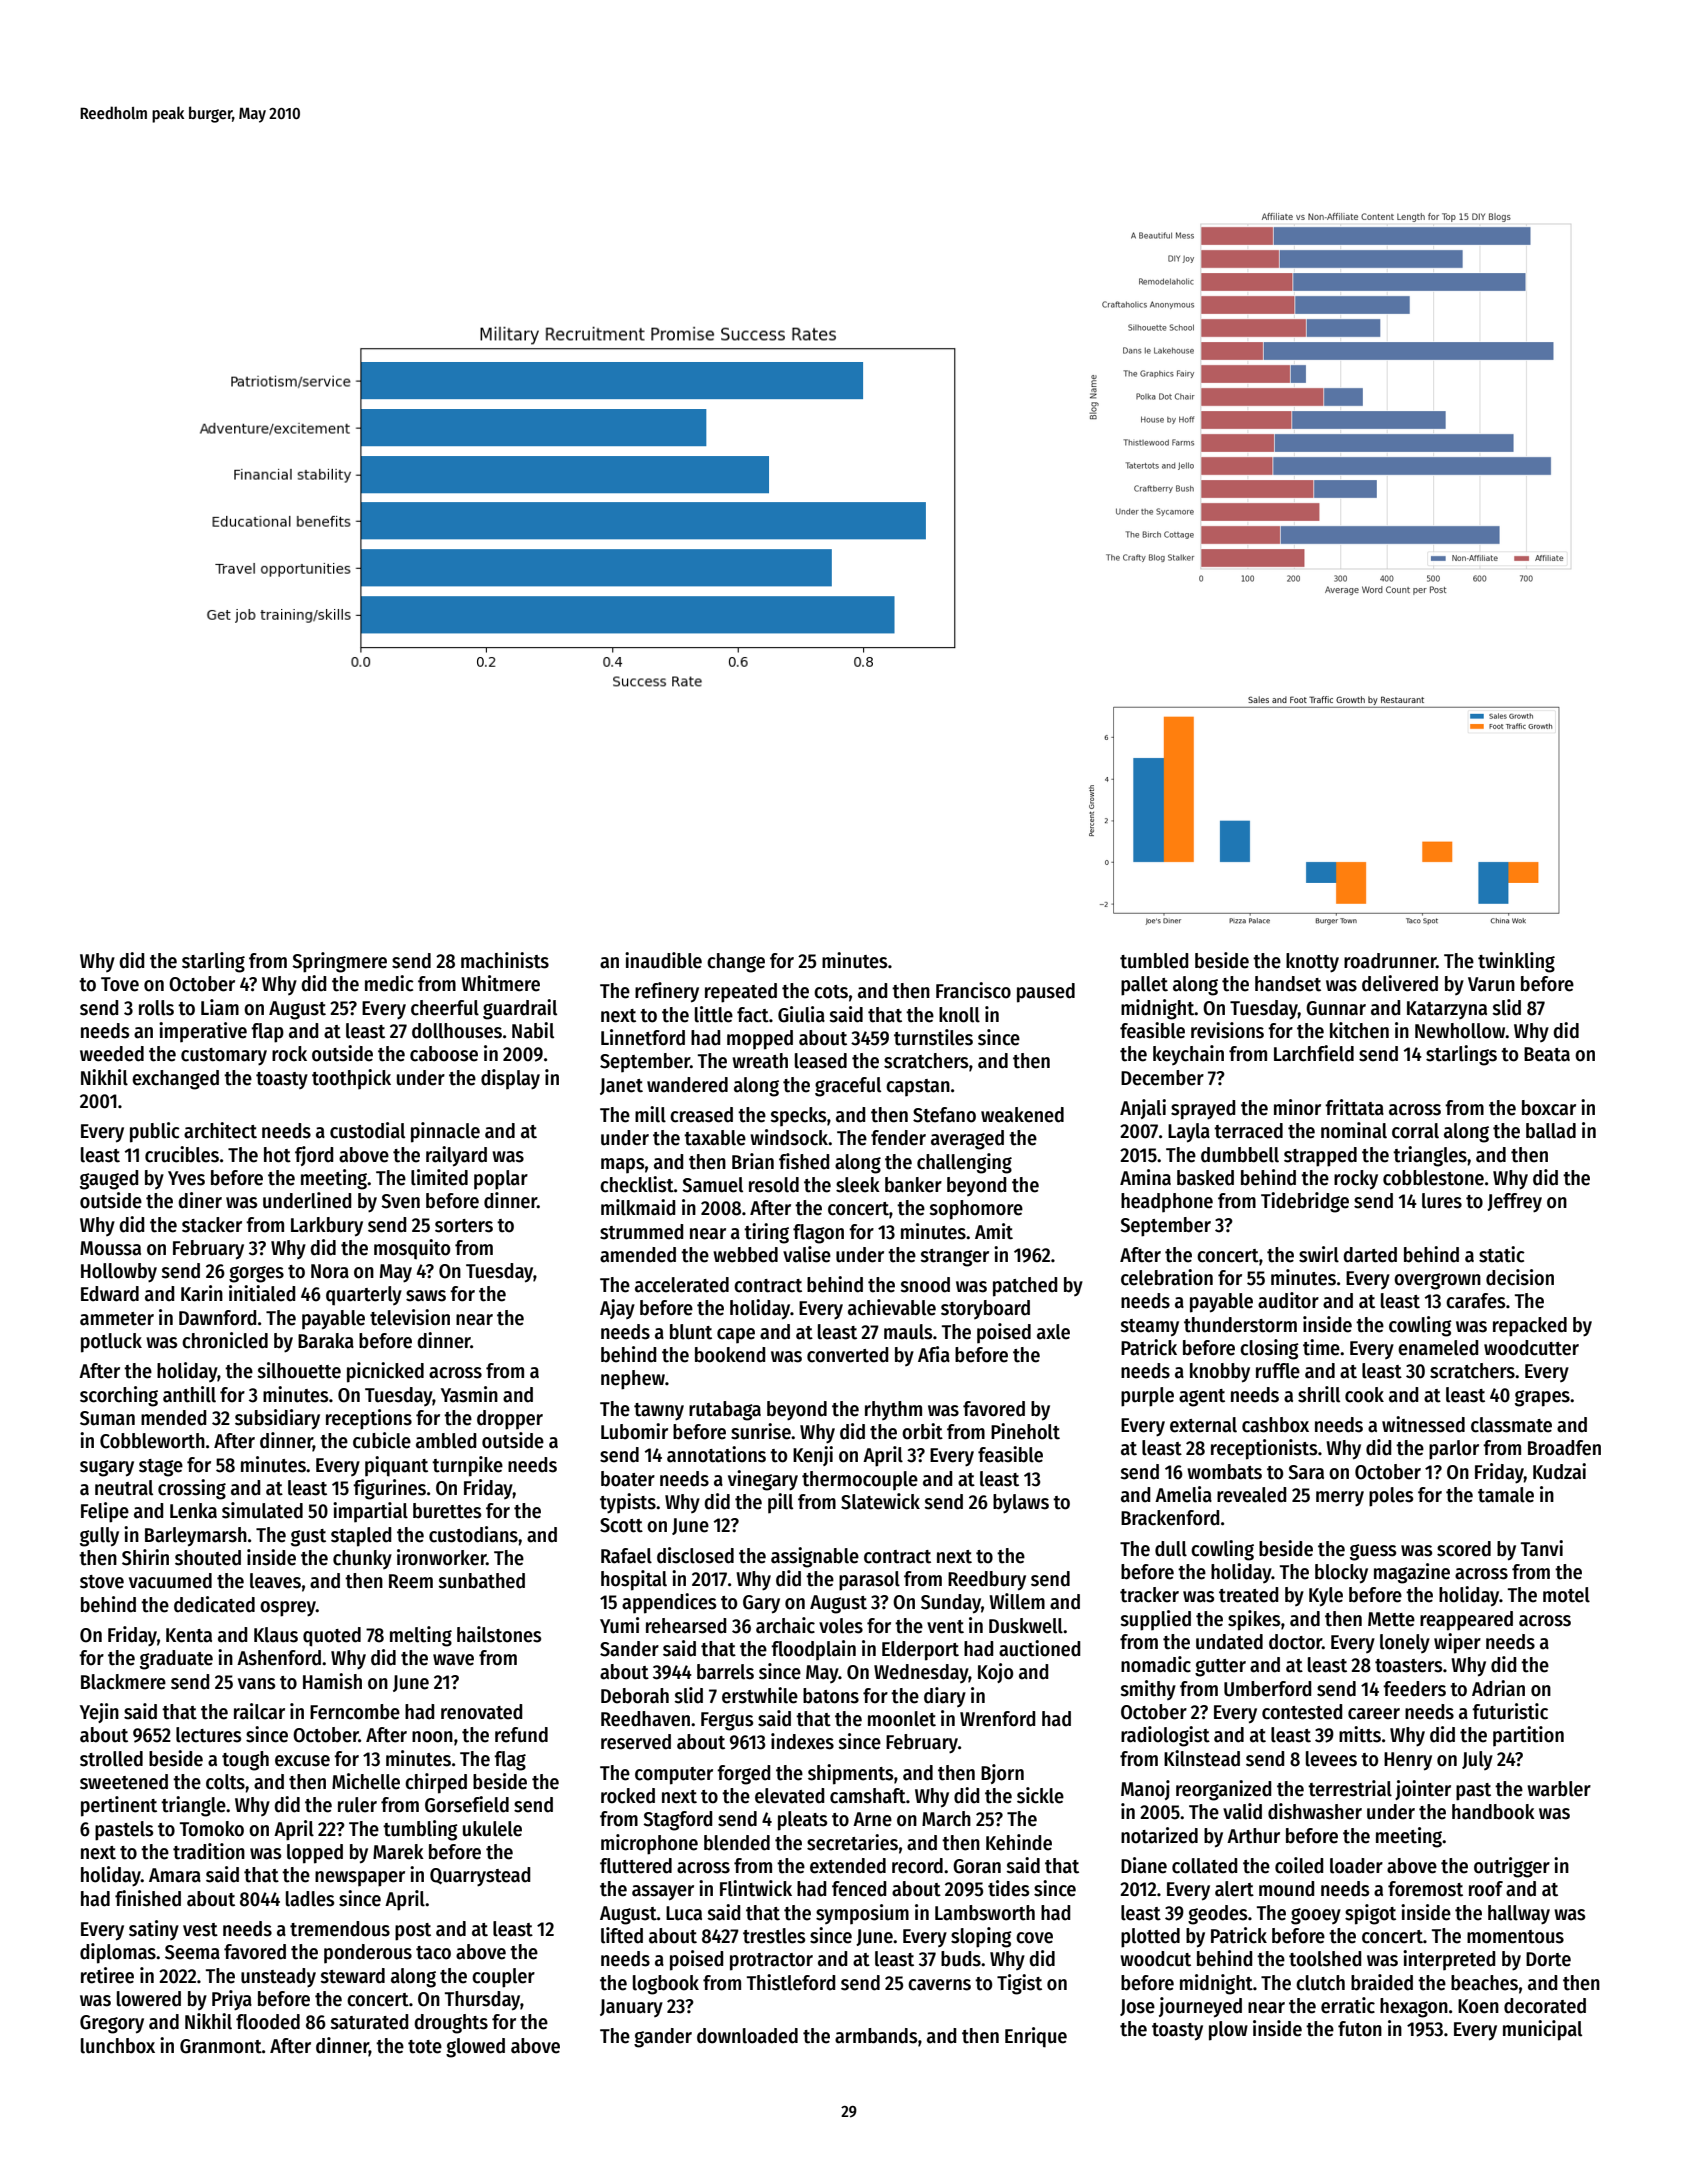  Describe the element at coordinates (1454, 1450) in the image. I see `parlor` at that location.
